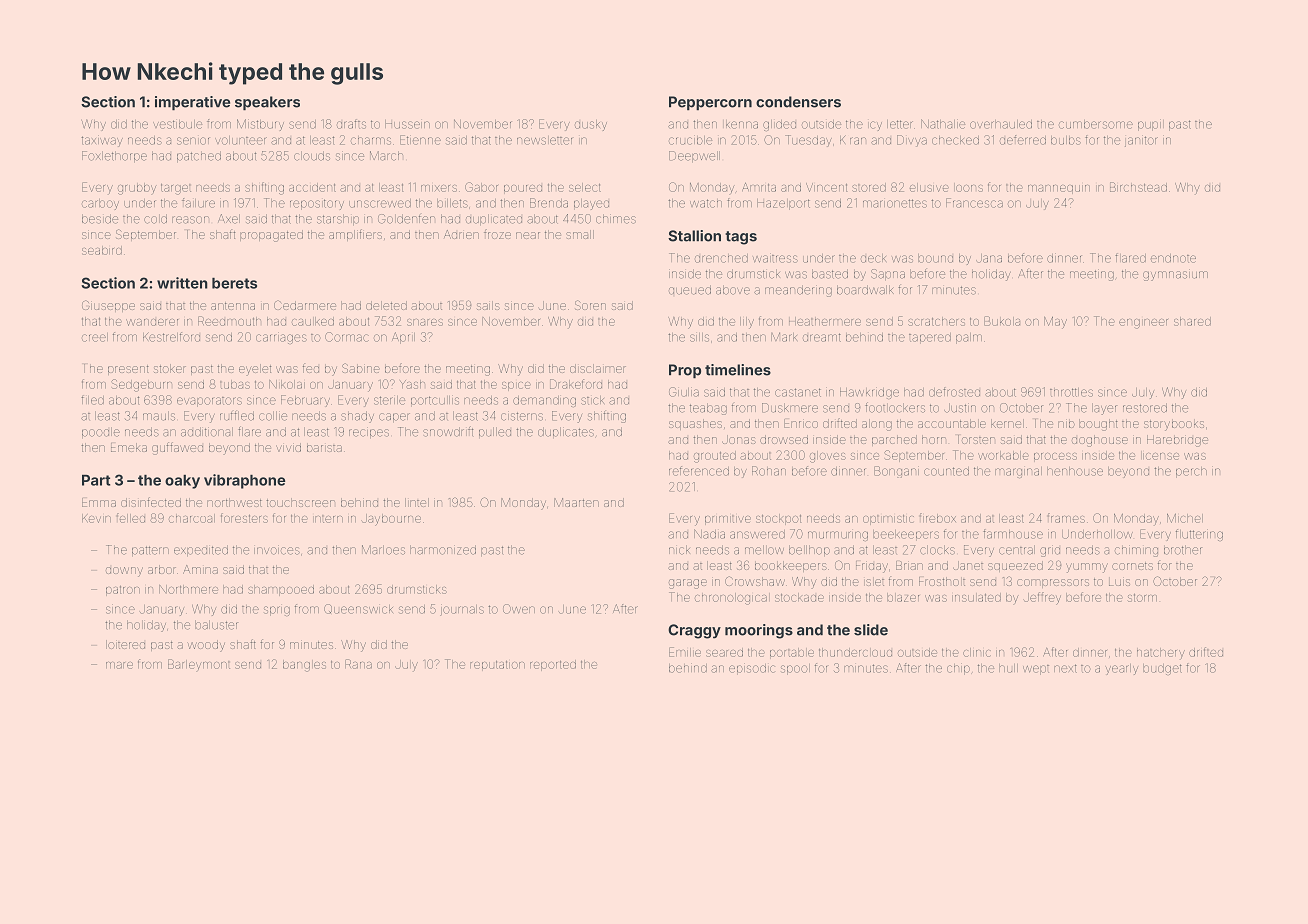 This page has height=924, width=1308. I want to click on imperative, so click(192, 103).
